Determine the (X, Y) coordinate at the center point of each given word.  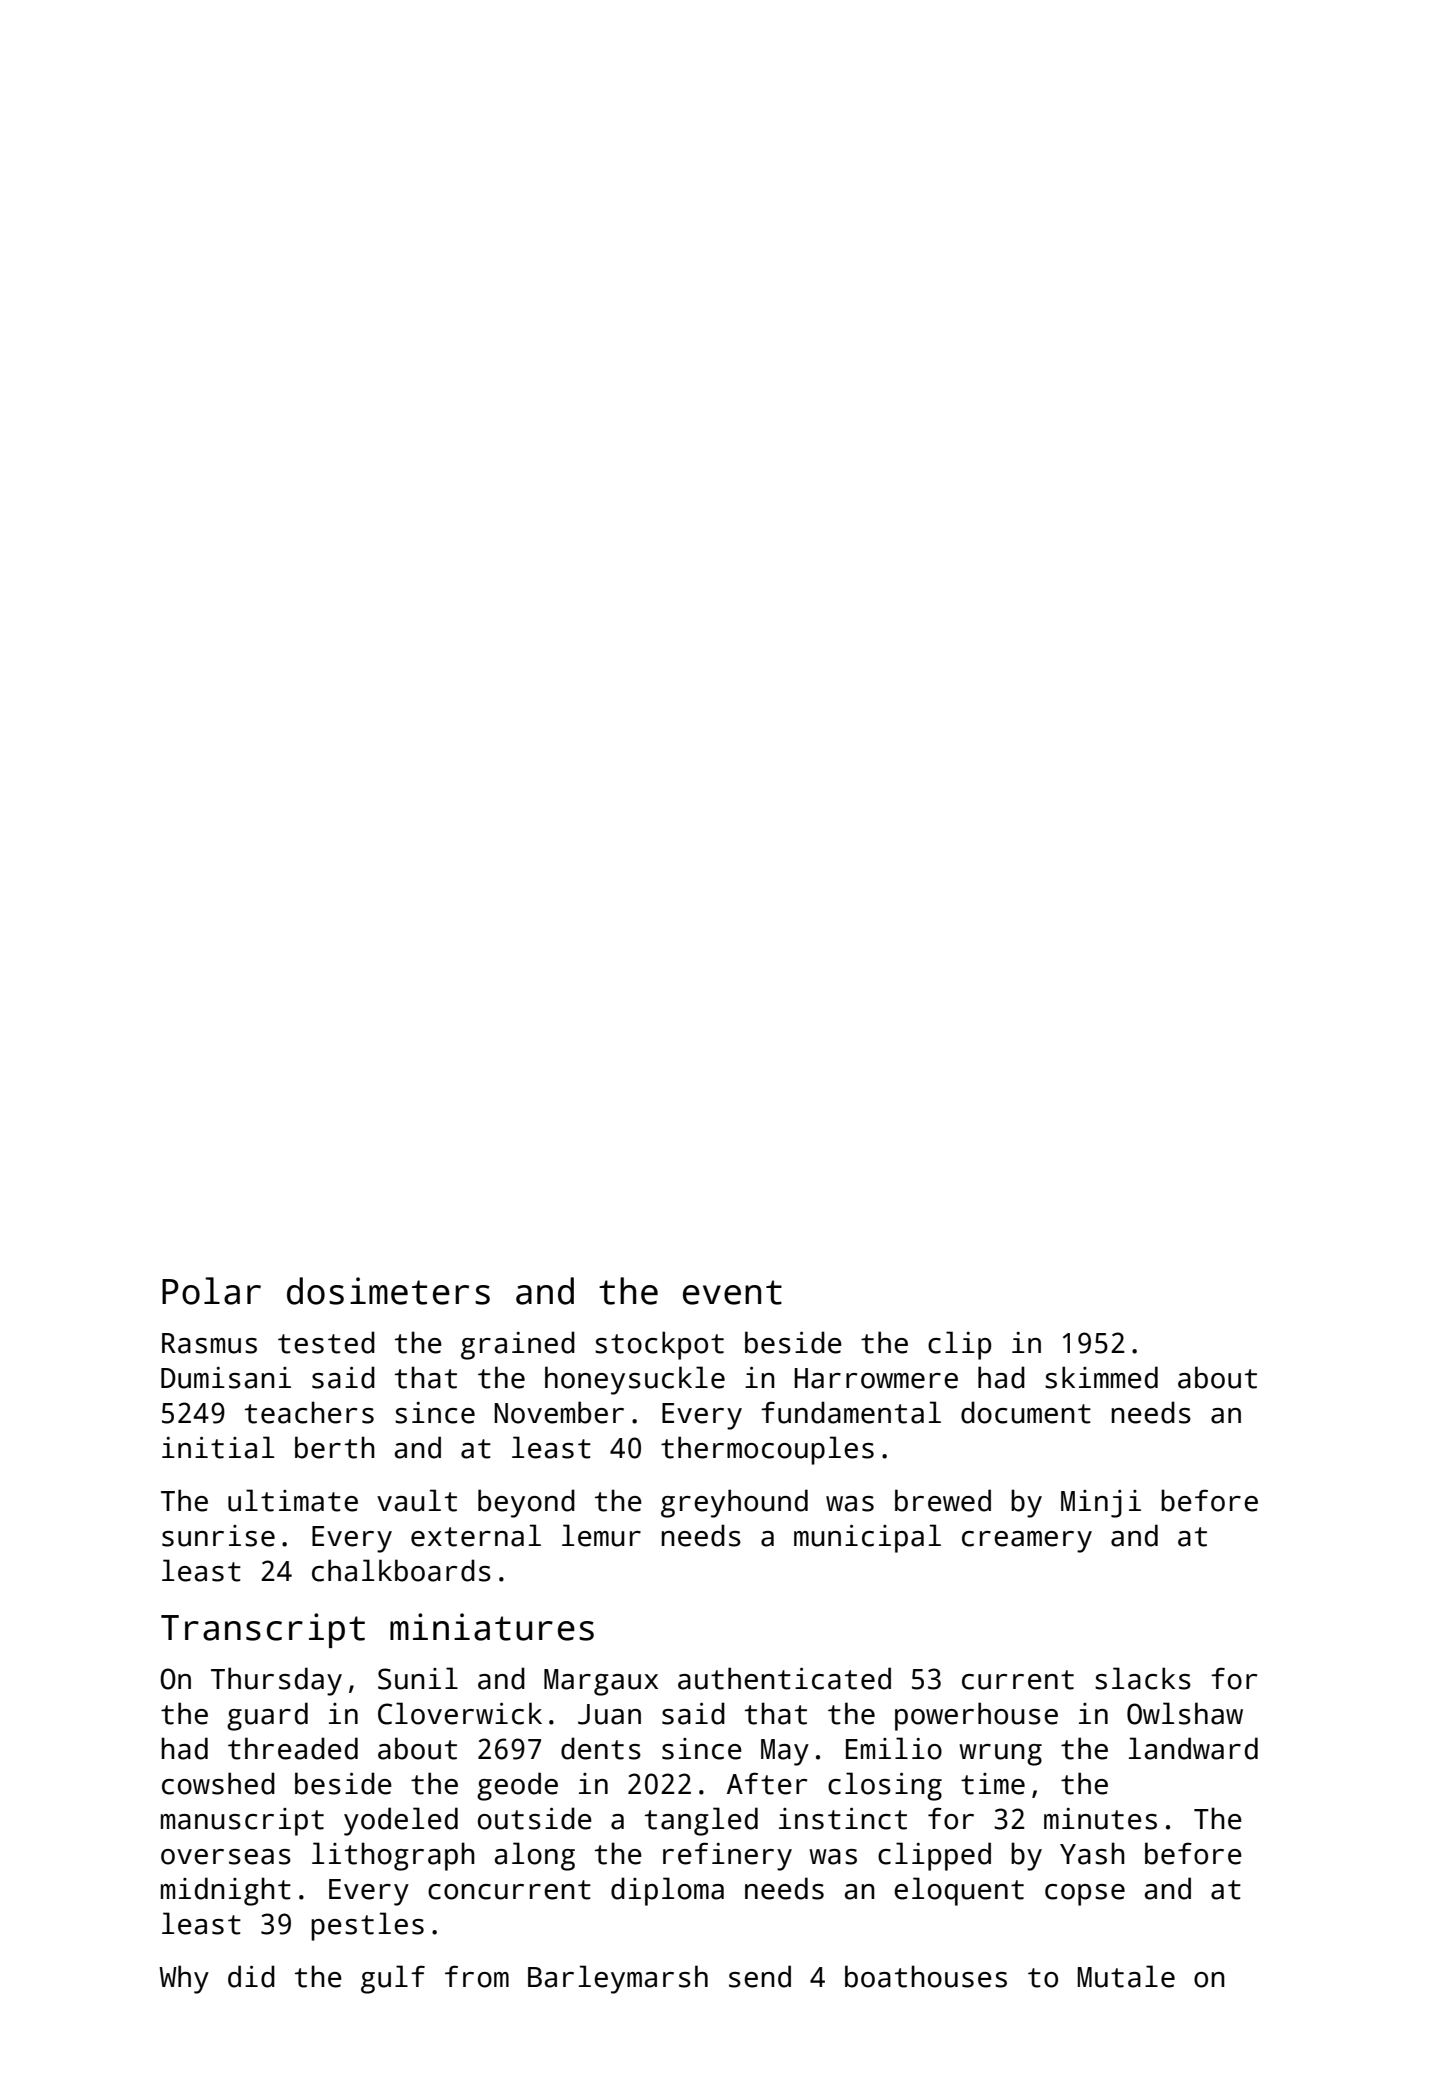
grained (518, 1345)
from (477, 1976)
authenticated (784, 1678)
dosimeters (388, 1291)
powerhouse (976, 1716)
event (732, 1292)
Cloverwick (460, 1713)
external (476, 1535)
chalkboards (401, 1570)
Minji (1101, 1504)
